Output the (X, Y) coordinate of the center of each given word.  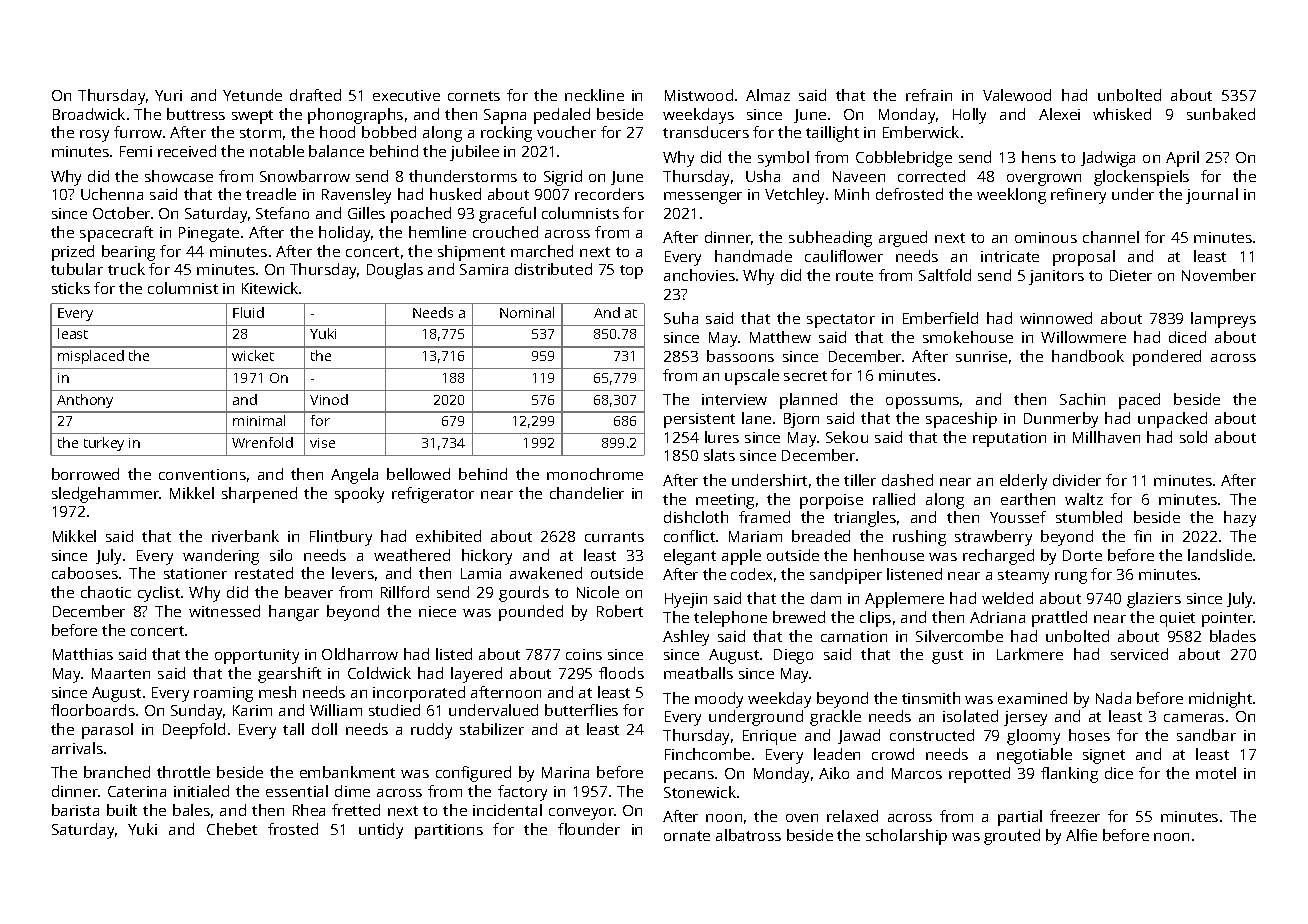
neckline (594, 95)
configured (473, 774)
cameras (1194, 718)
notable (277, 151)
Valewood (1017, 95)
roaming (223, 694)
